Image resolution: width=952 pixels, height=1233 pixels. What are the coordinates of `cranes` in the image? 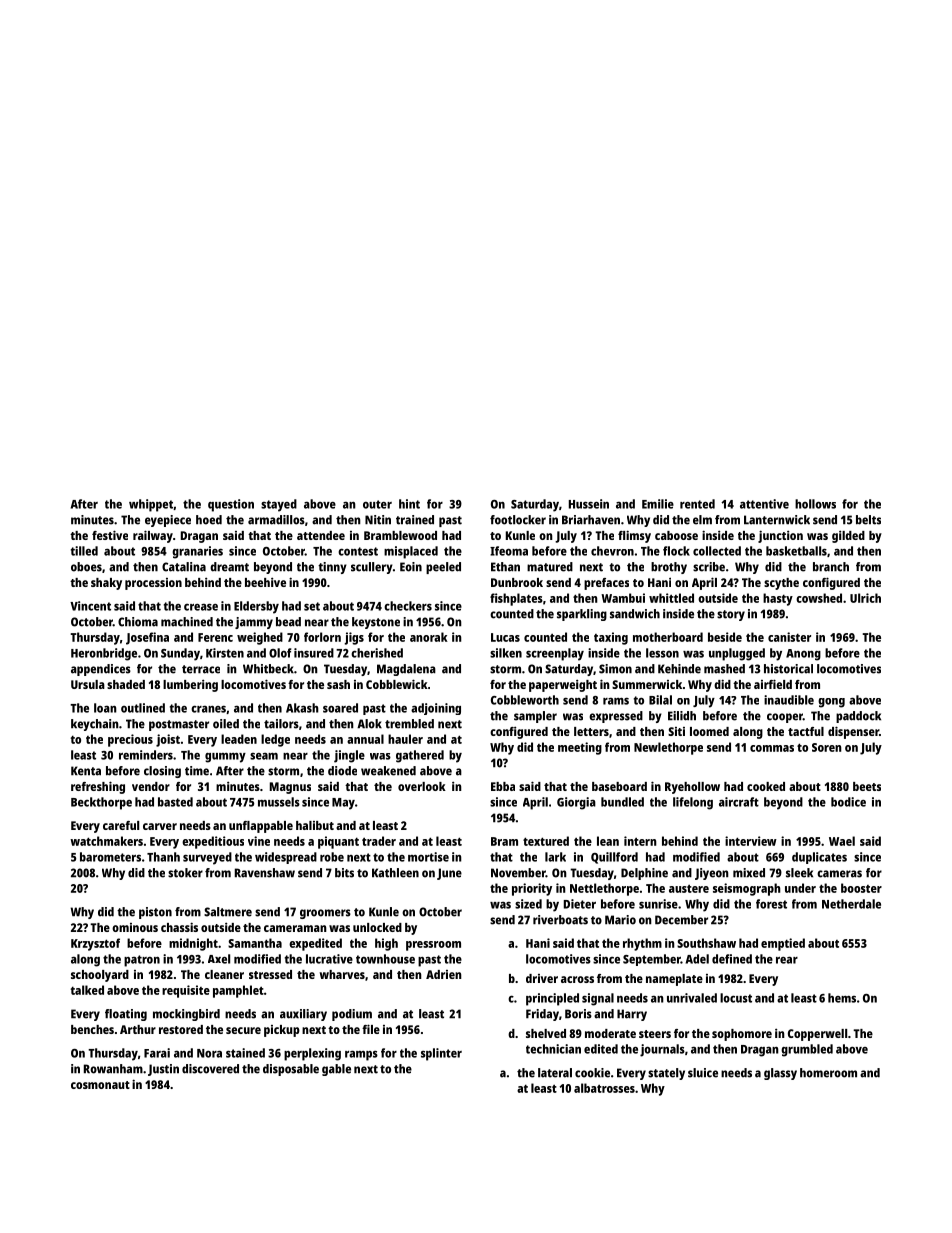 It's located at (208, 709).
